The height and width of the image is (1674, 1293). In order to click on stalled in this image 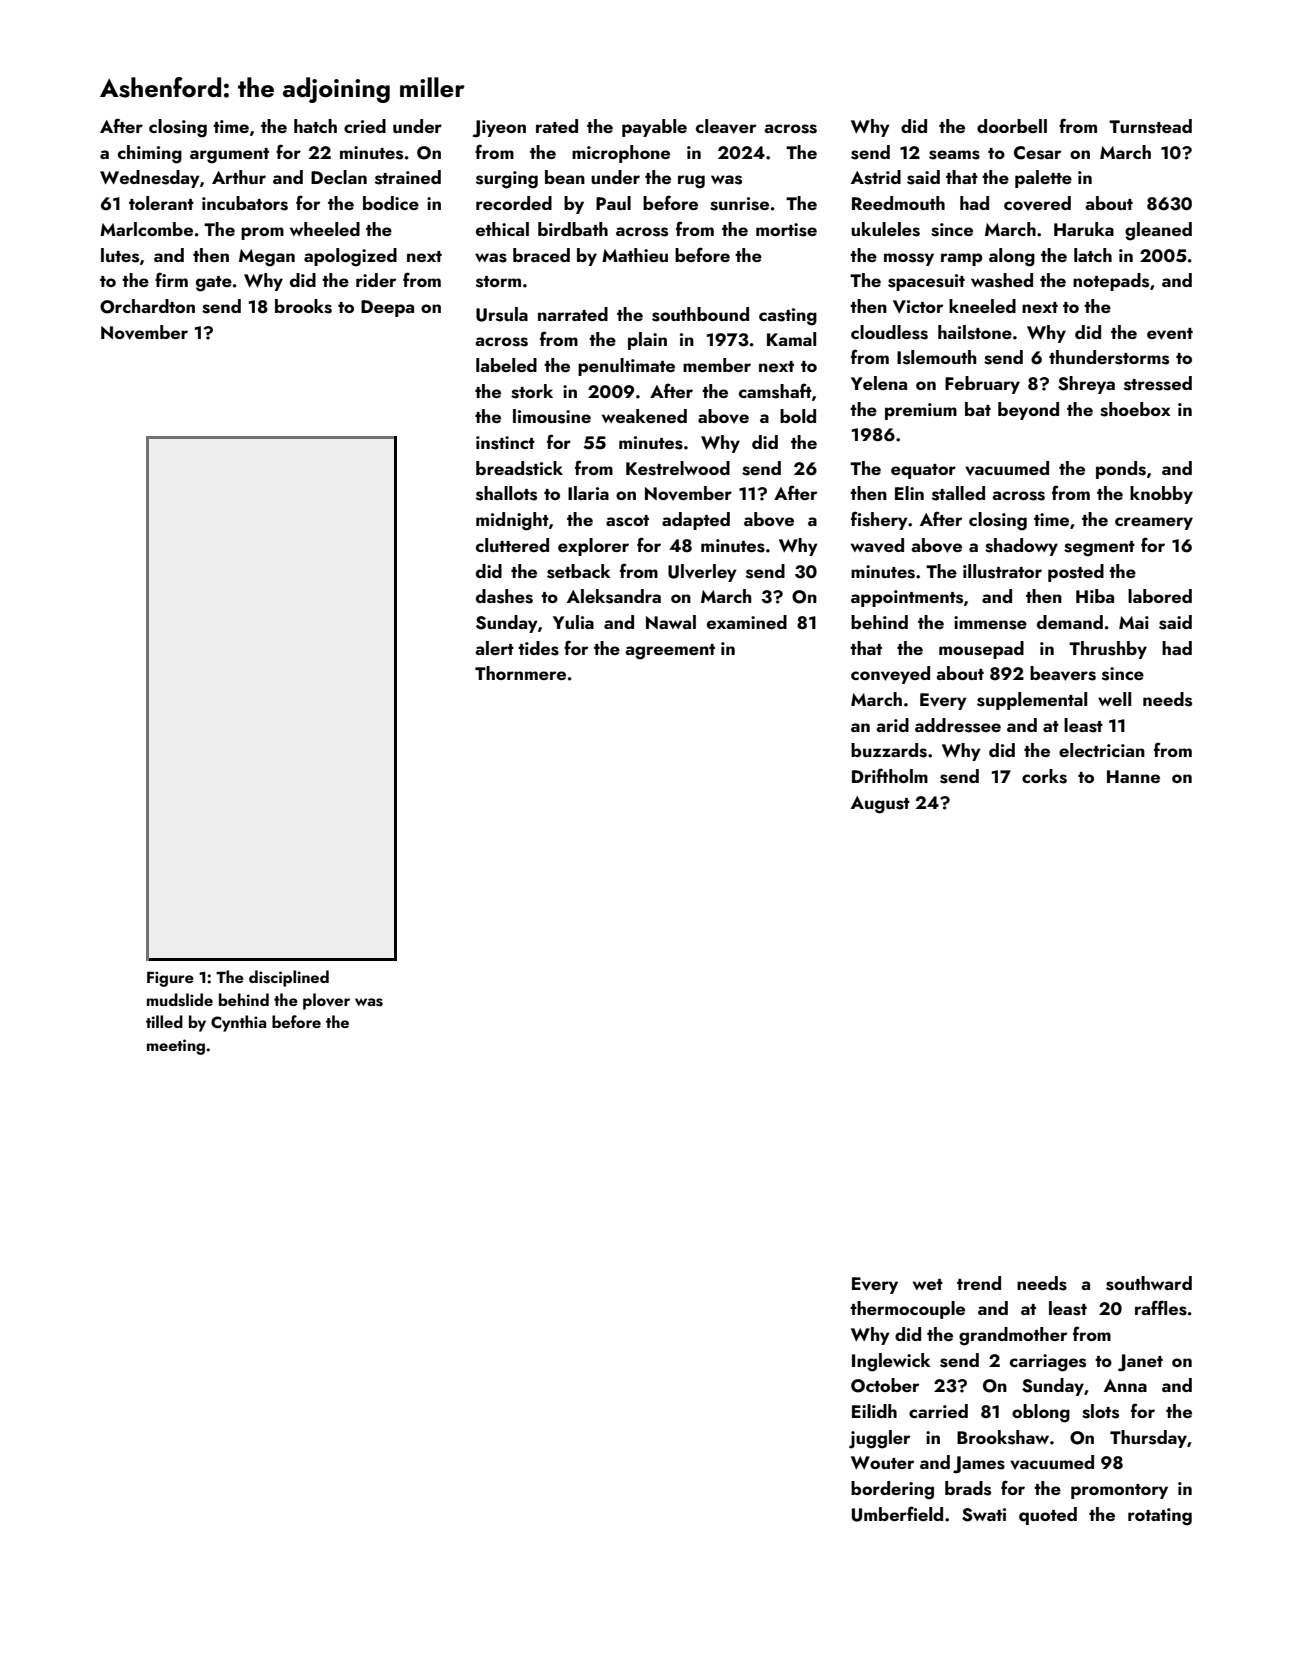, I will do `click(958, 493)`.
